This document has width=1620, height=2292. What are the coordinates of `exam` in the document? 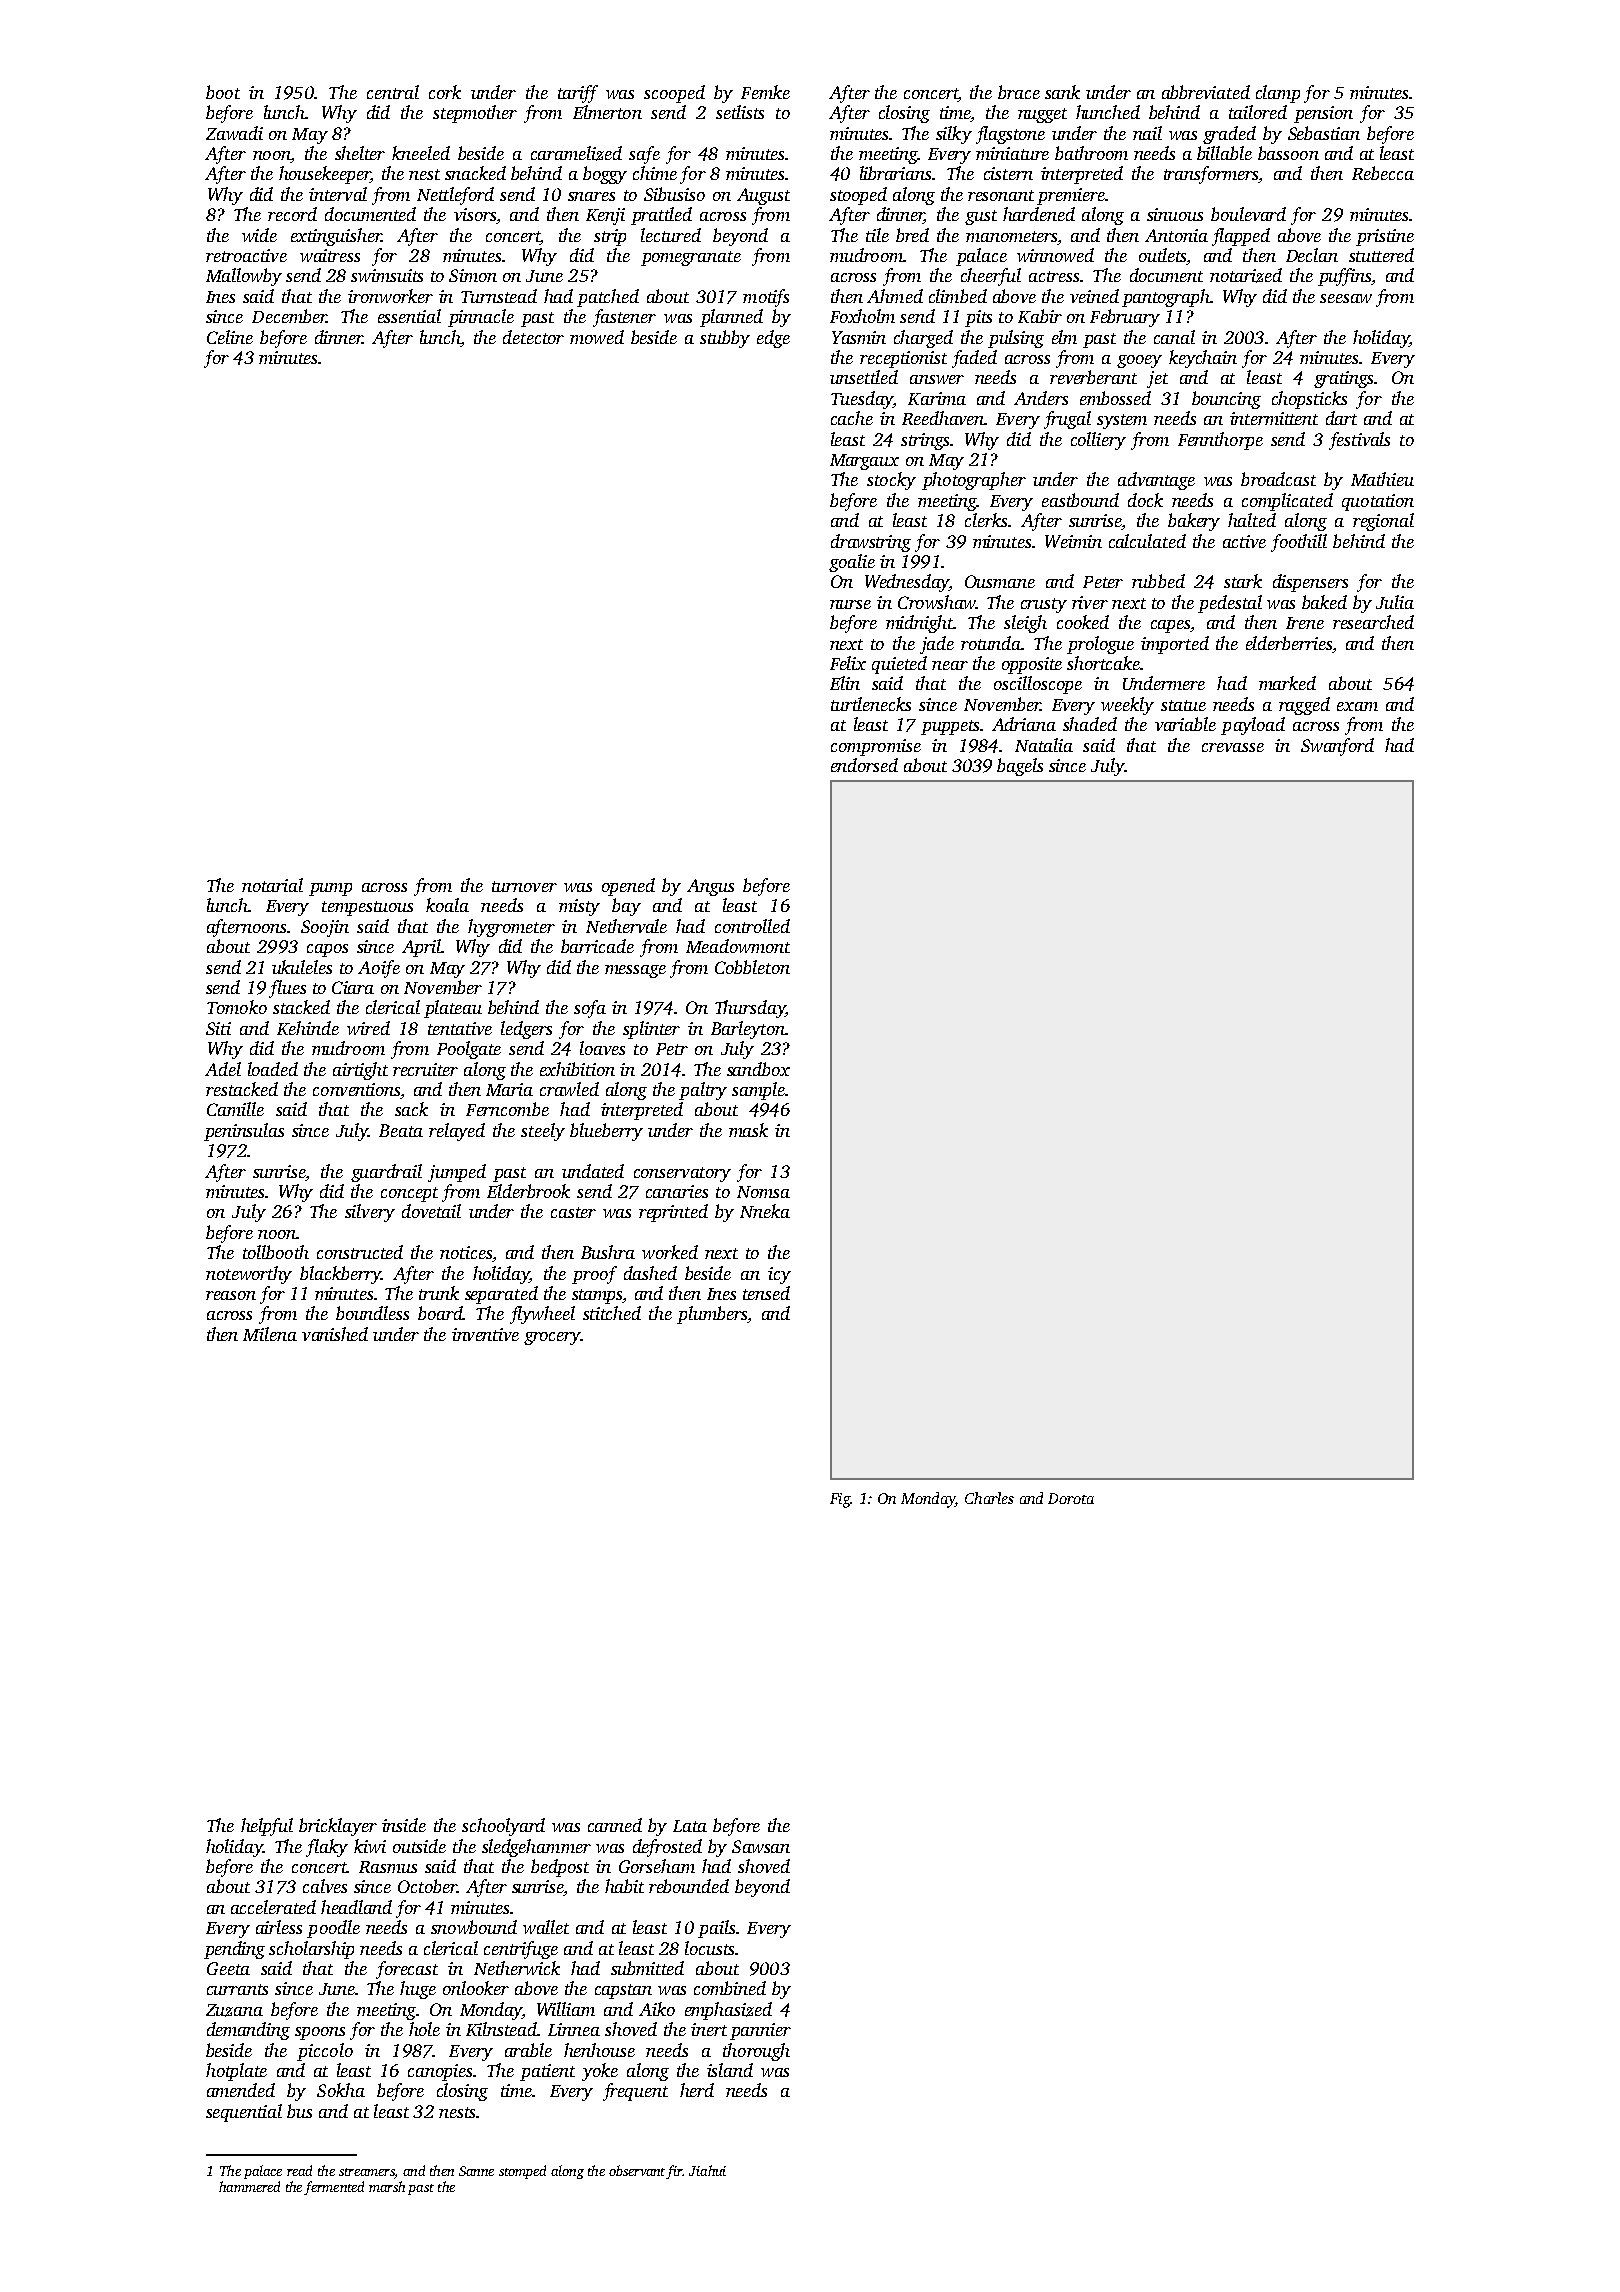 It's located at (1357, 706).
